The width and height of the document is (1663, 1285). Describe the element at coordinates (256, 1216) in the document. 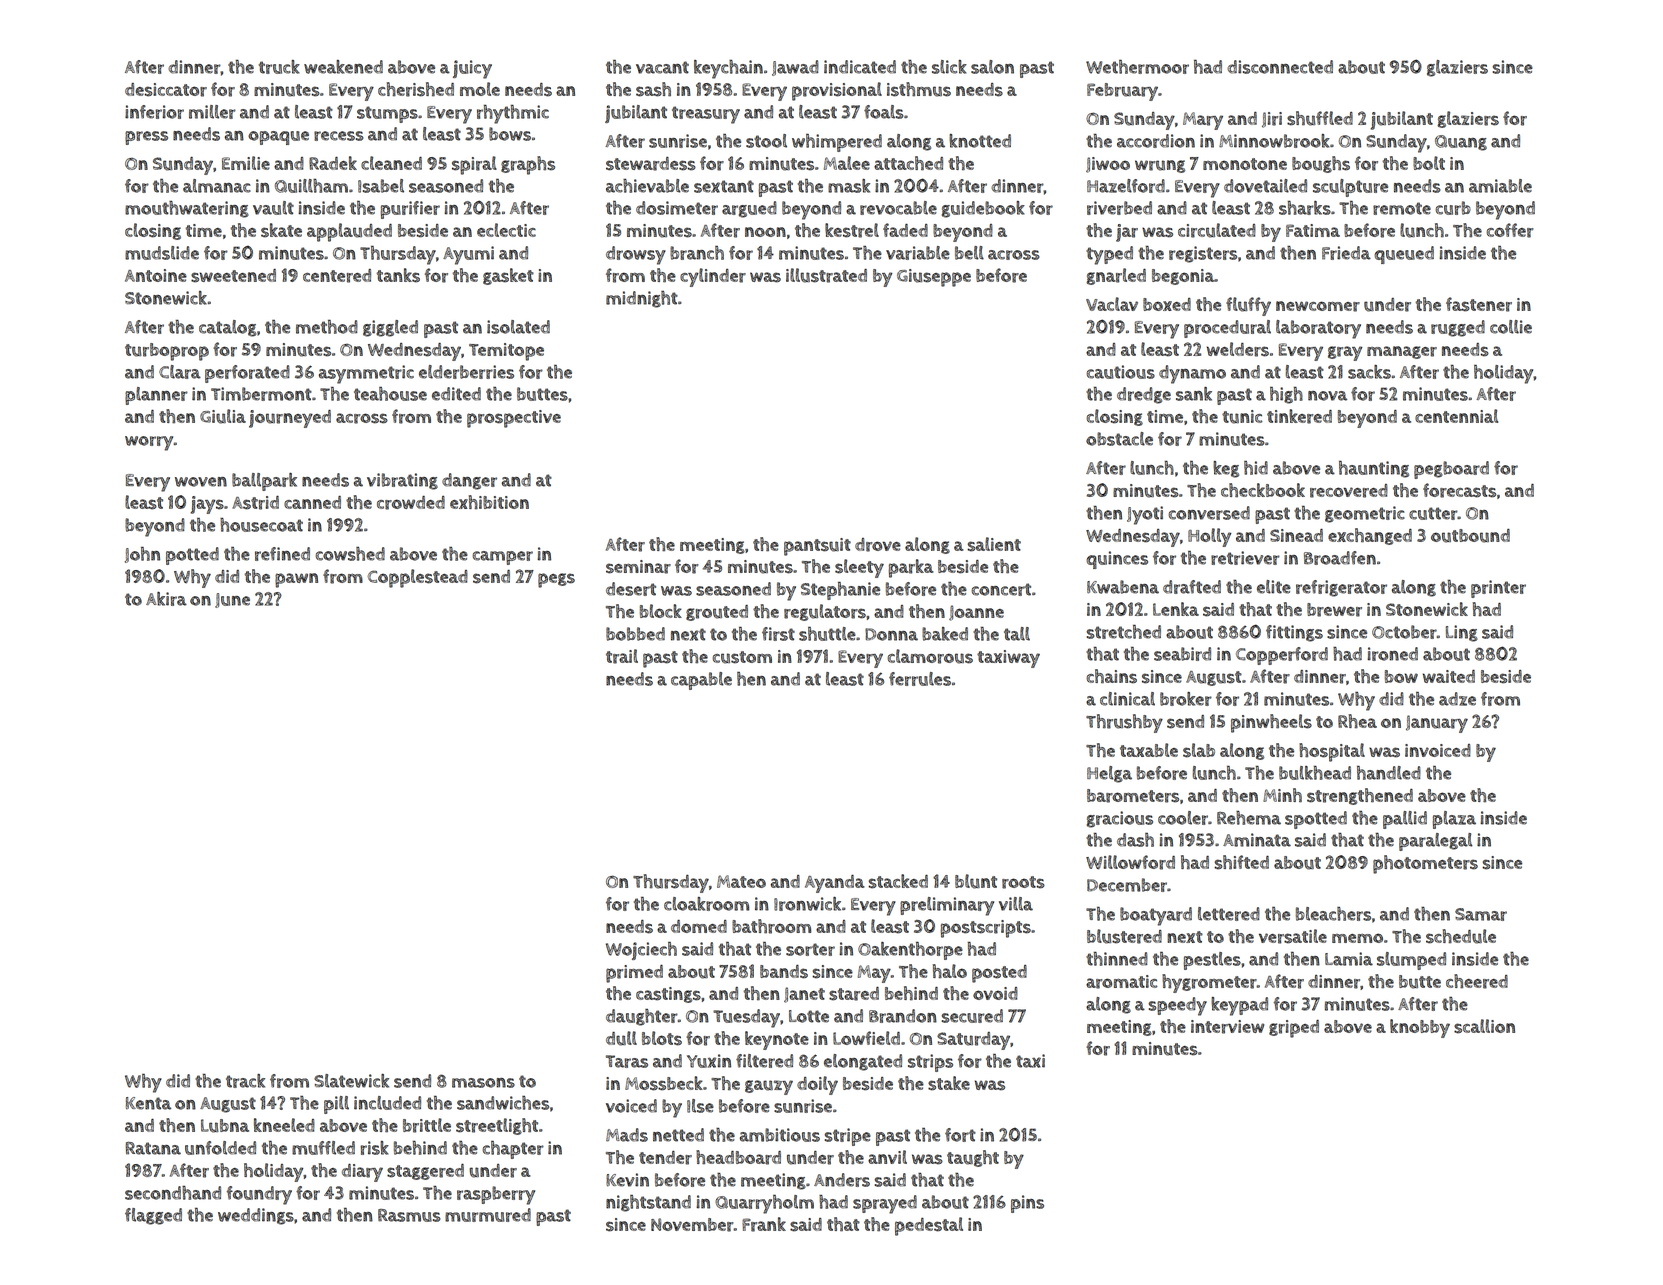

I see `weddings` at that location.
